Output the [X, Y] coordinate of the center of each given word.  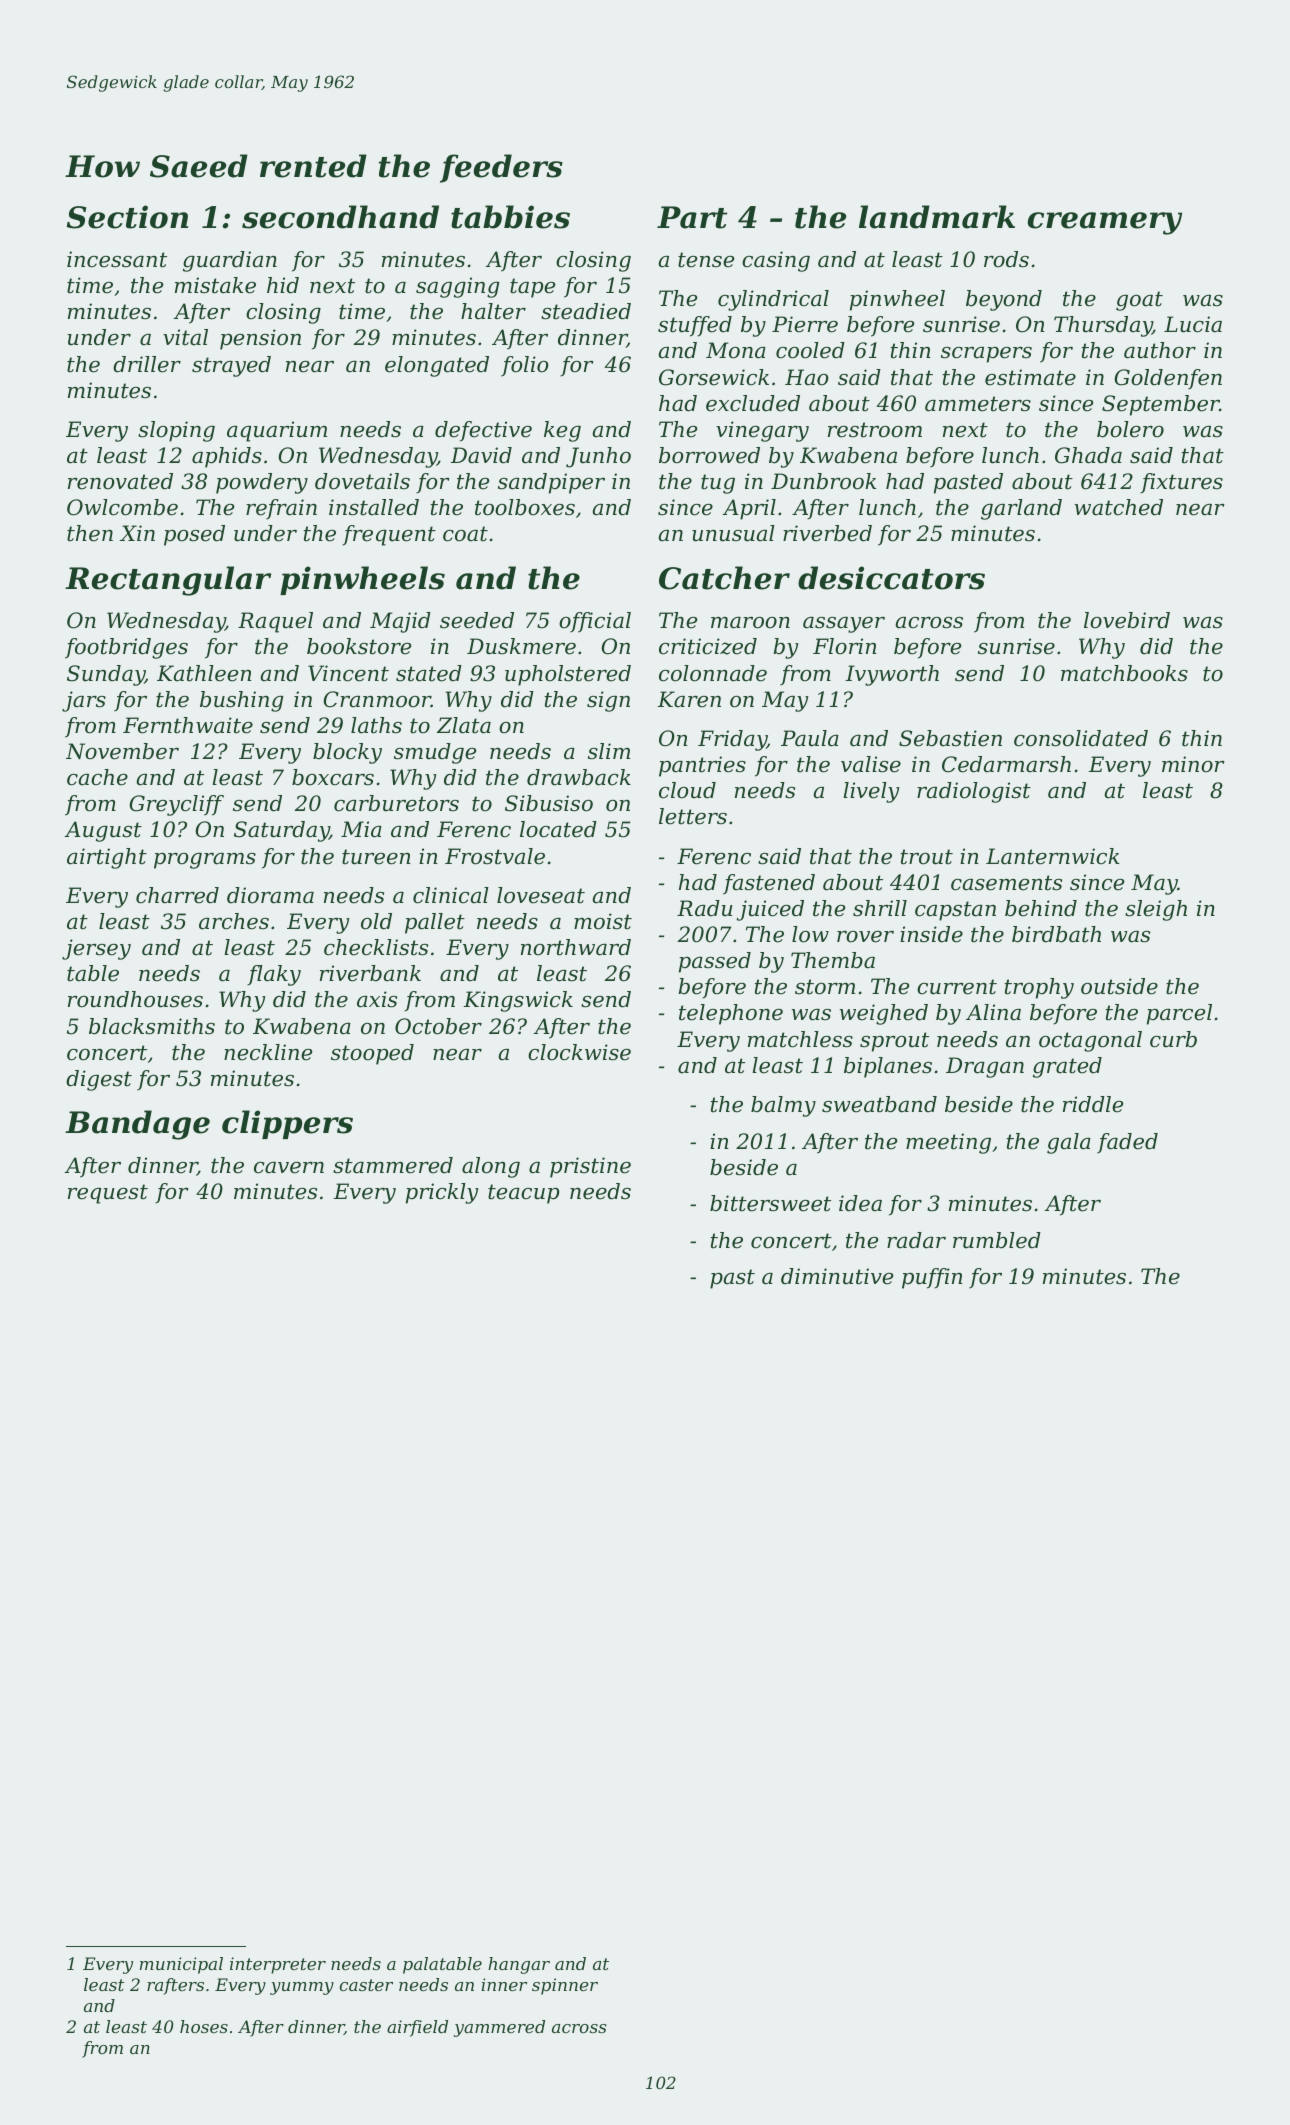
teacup [523, 1194]
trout [927, 857]
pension [260, 339]
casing [776, 261]
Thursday [1103, 326]
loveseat [541, 895]
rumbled [997, 1240]
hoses [204, 2026]
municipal [181, 1965]
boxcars [333, 777]
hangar [519, 1965]
